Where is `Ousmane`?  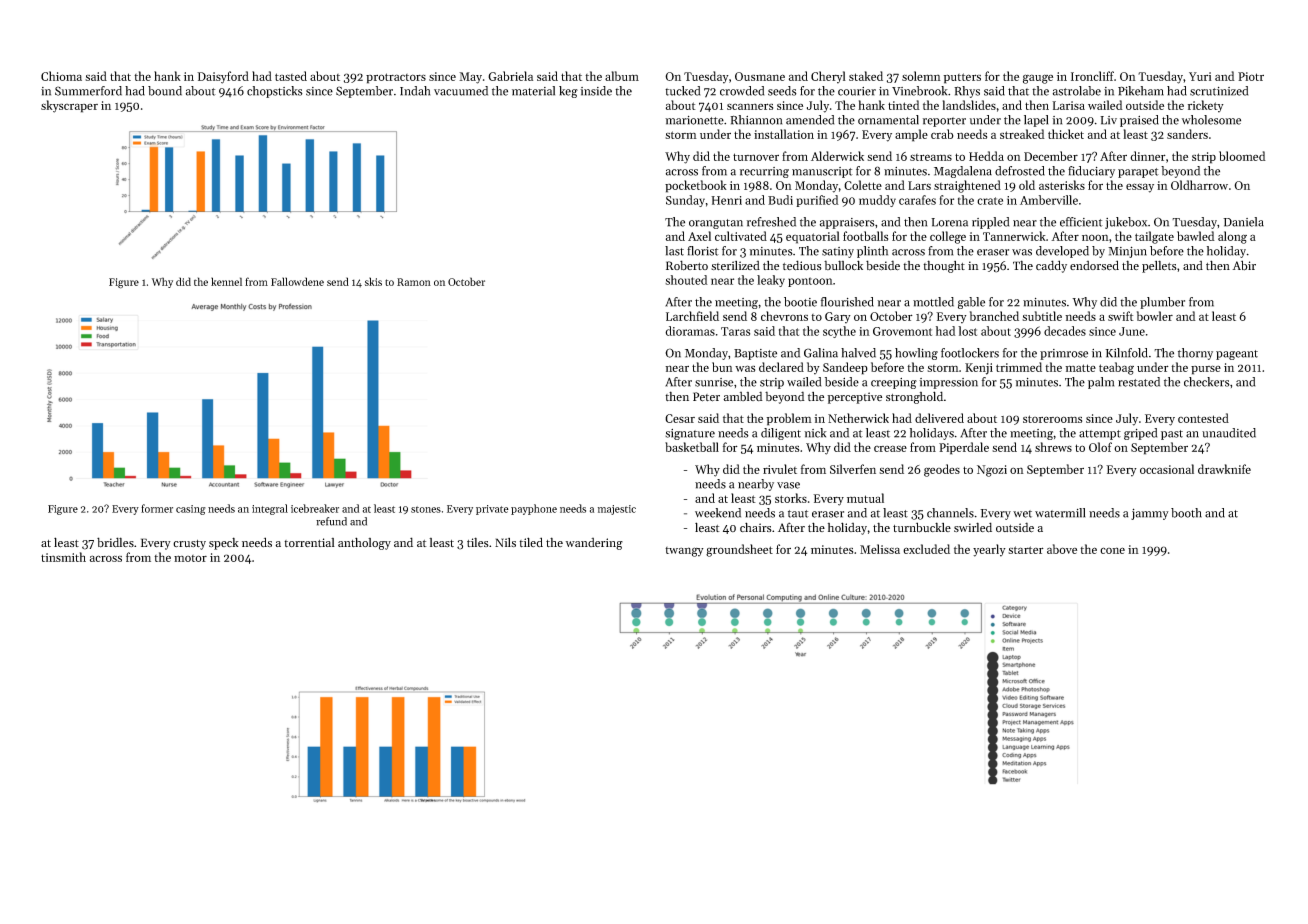 Ousmane is located at coordinates (760, 76).
